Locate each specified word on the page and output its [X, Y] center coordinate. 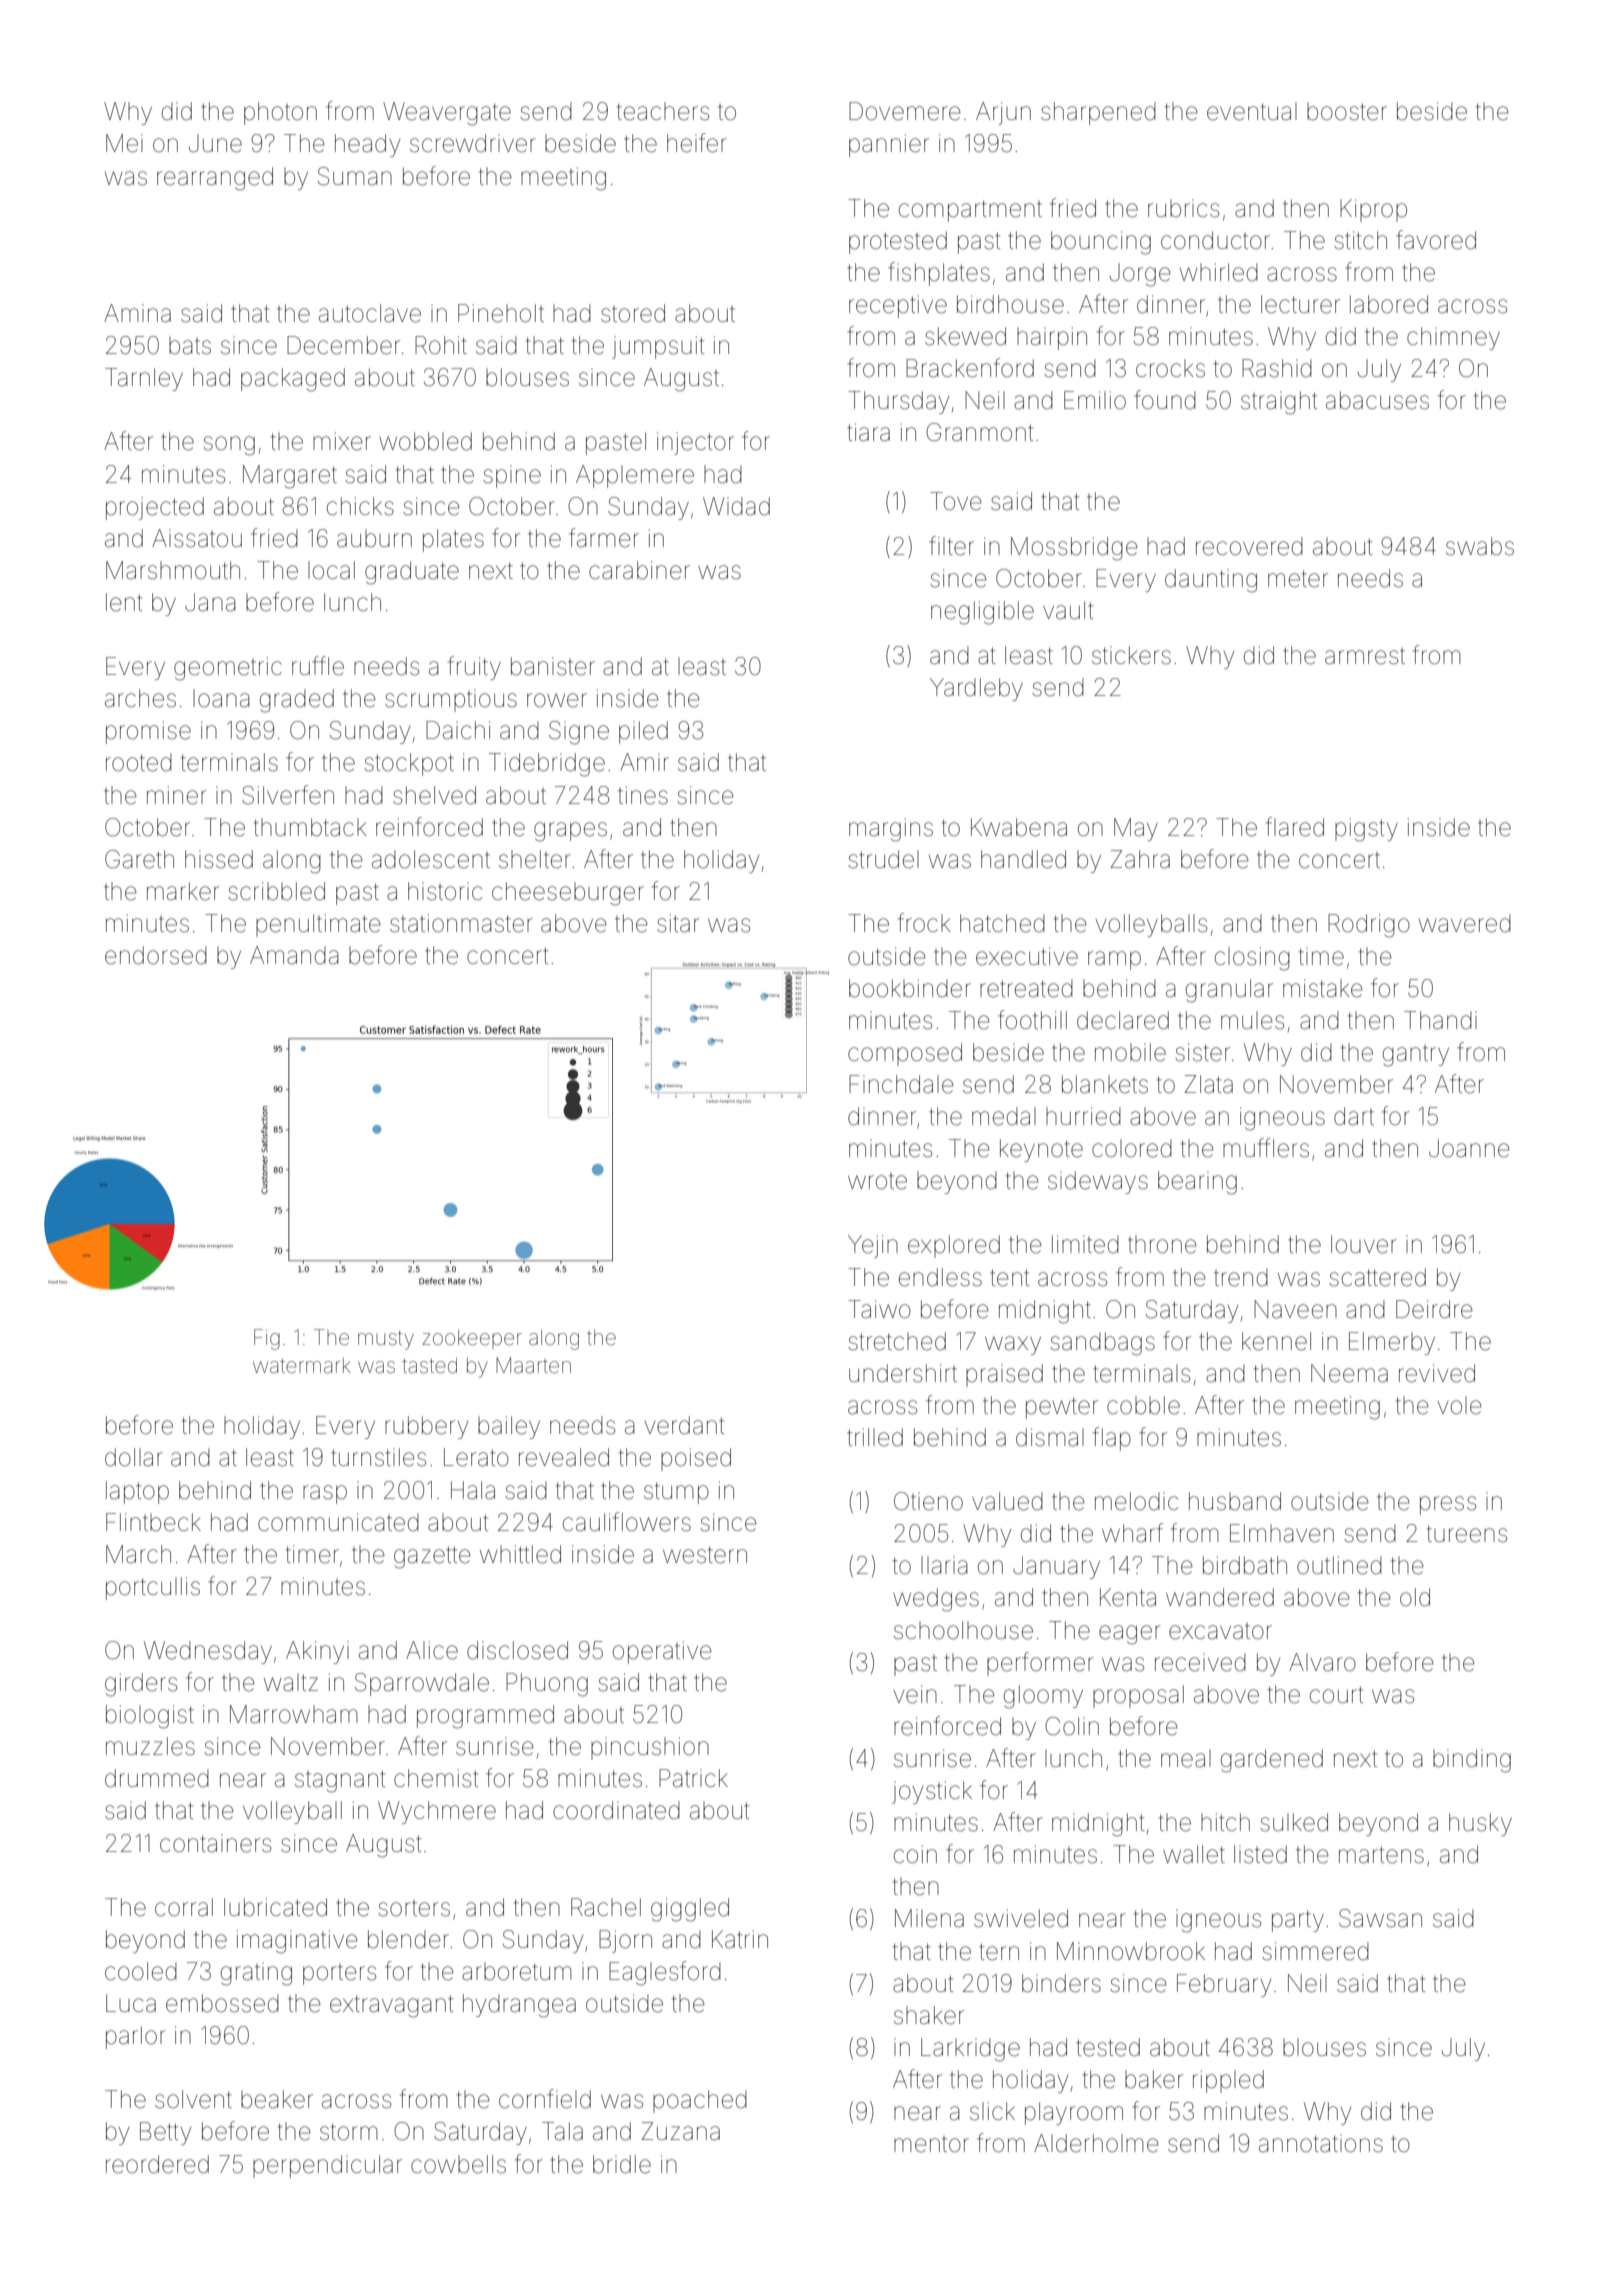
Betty [165, 2133]
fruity [474, 668]
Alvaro [1322, 1662]
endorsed [156, 955]
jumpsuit [658, 347]
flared [1295, 827]
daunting [1211, 581]
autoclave [370, 313]
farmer [604, 538]
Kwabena [1019, 827]
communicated [338, 1522]
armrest [1365, 656]
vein [915, 1694]
